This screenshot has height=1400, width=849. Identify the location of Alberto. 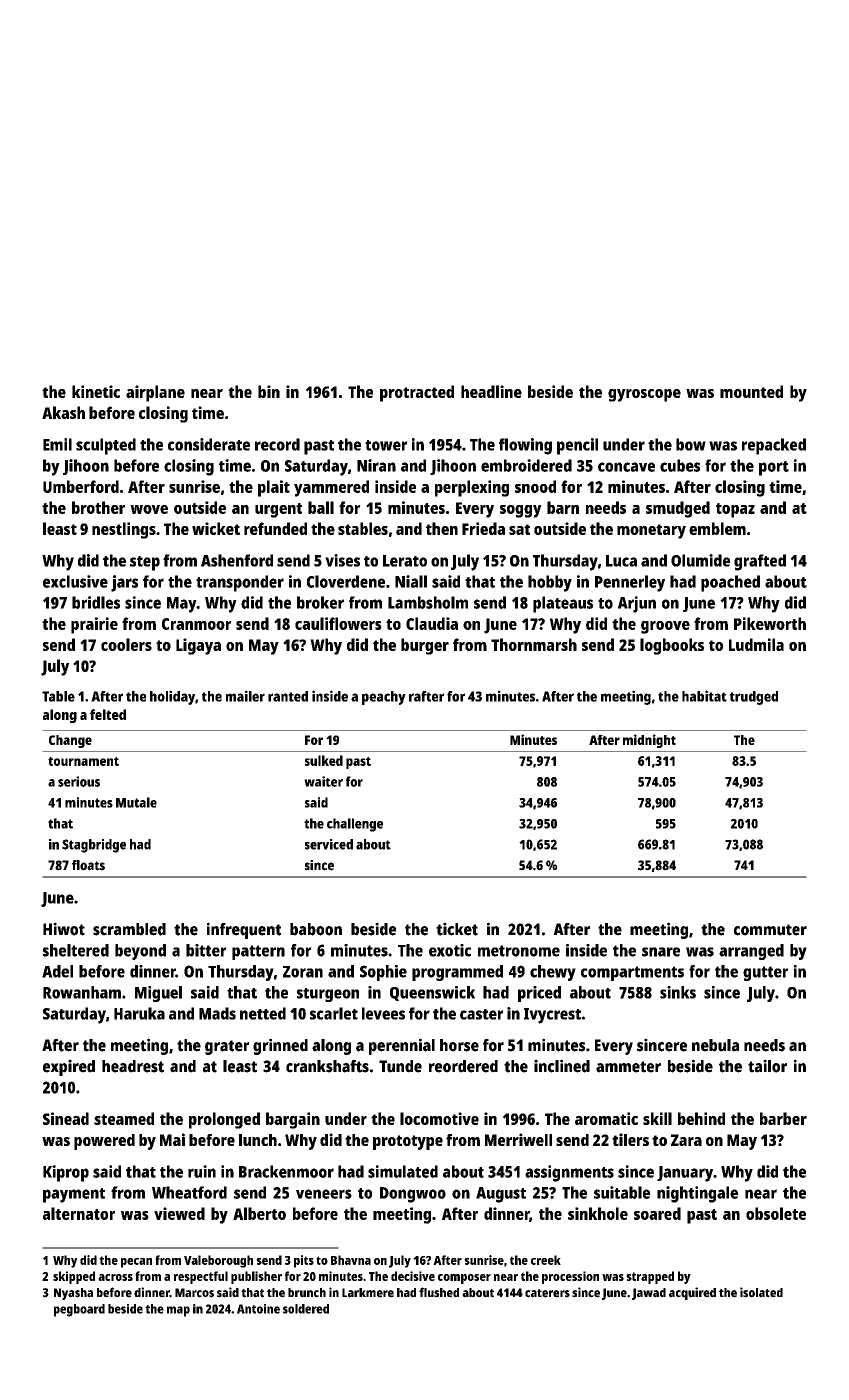
(259, 1213).
